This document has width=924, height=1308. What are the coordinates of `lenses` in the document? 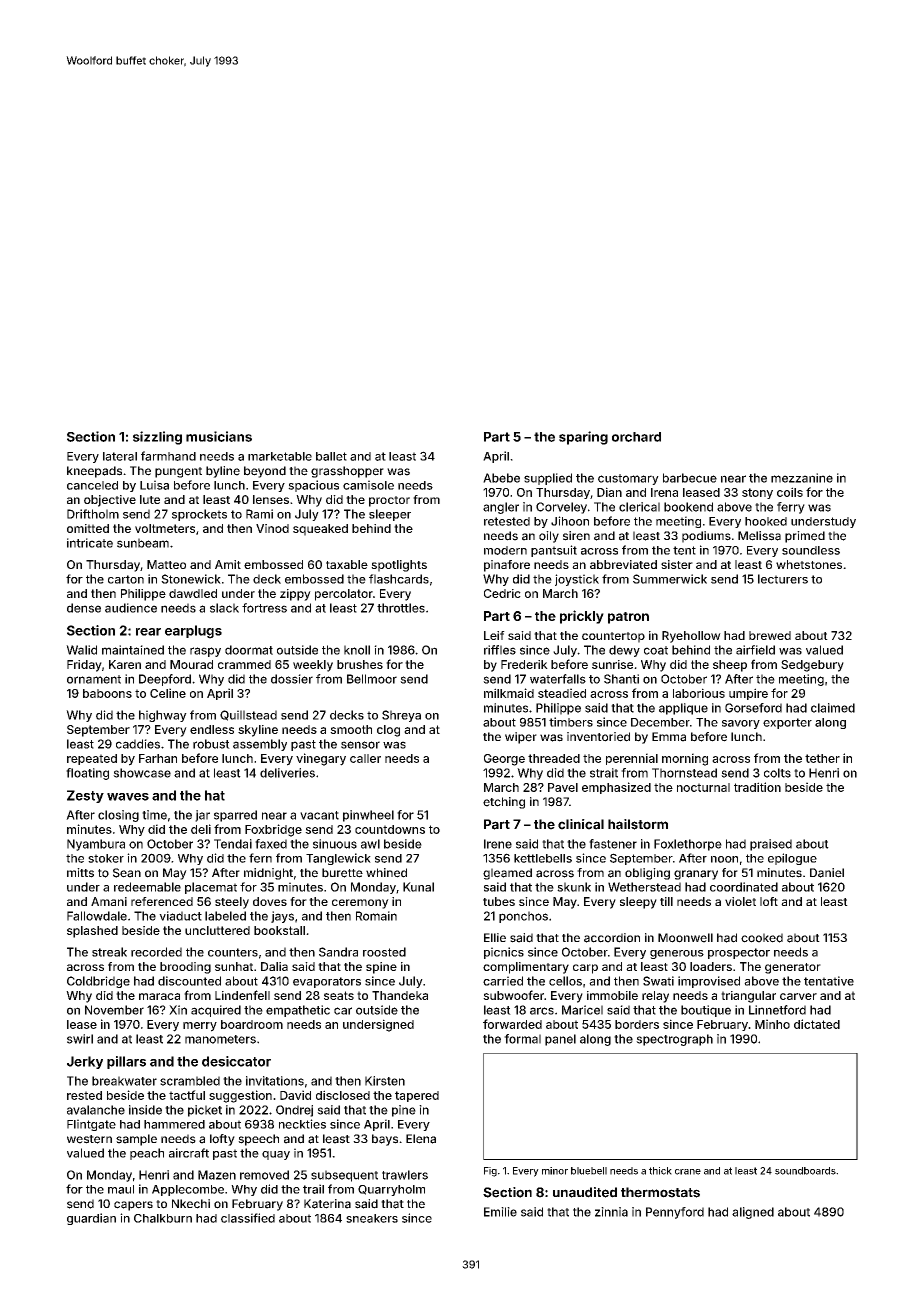 It's located at (271, 499).
